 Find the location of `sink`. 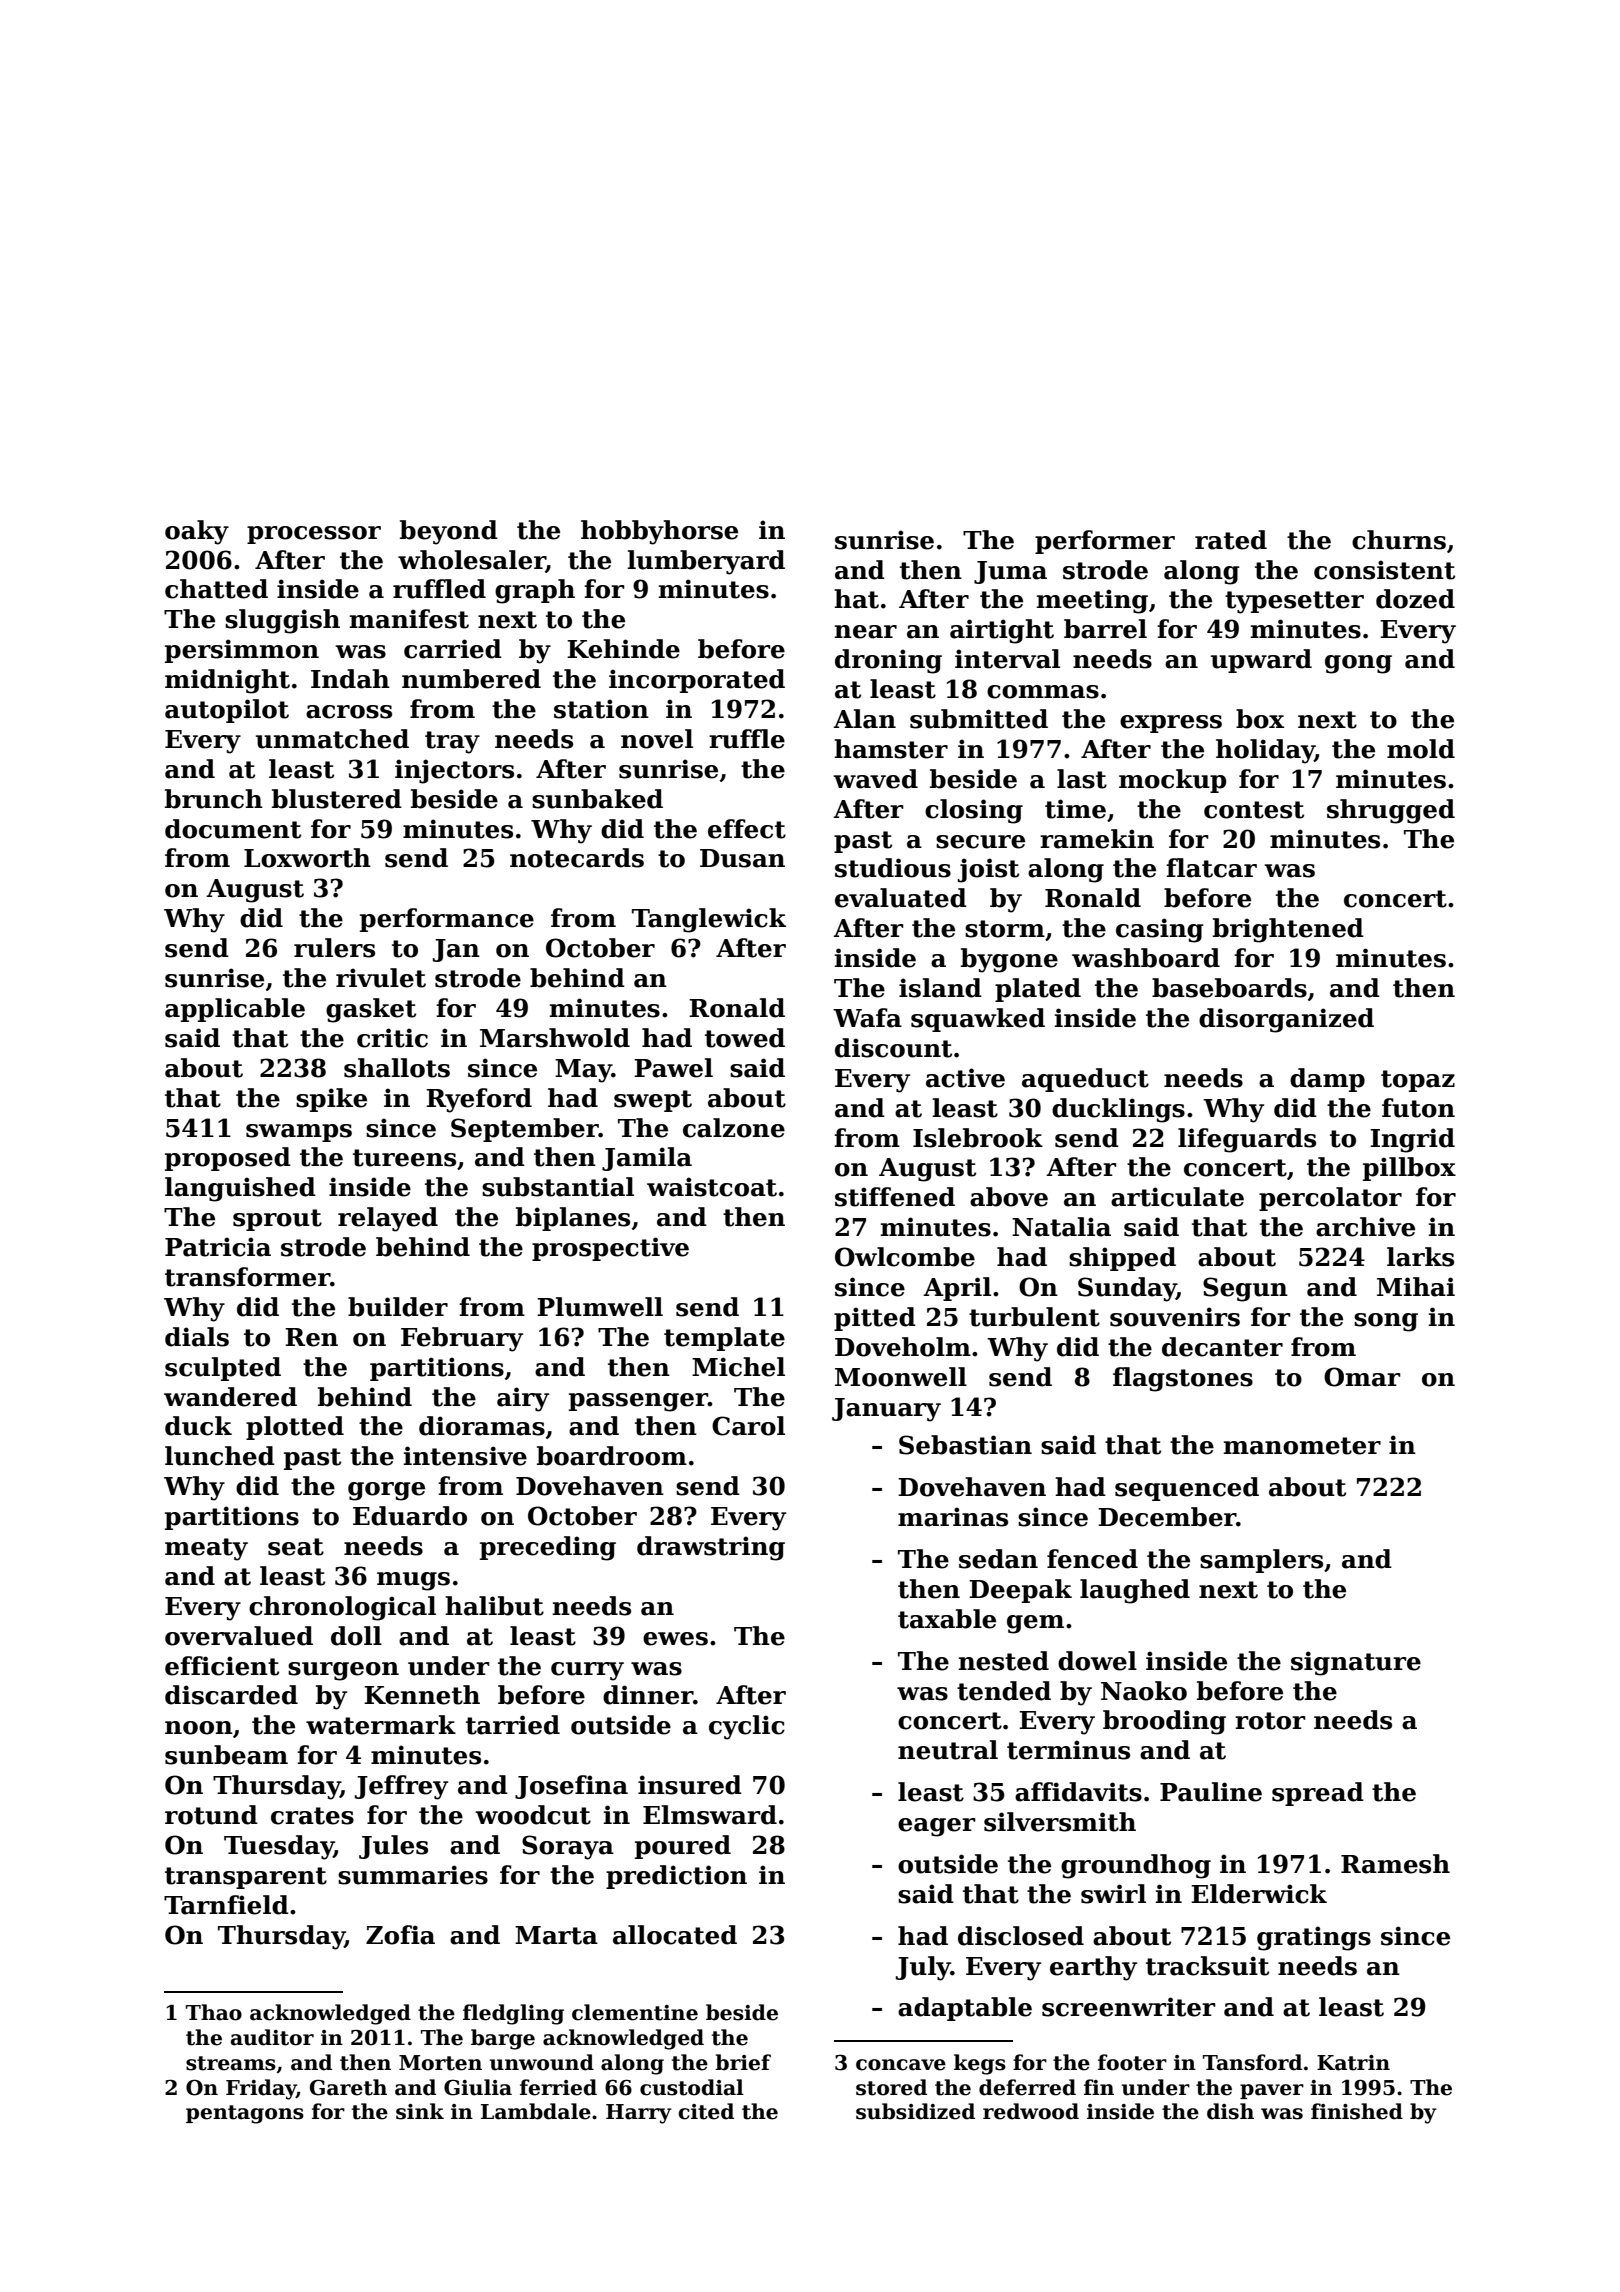

sink is located at coordinates (420, 2111).
